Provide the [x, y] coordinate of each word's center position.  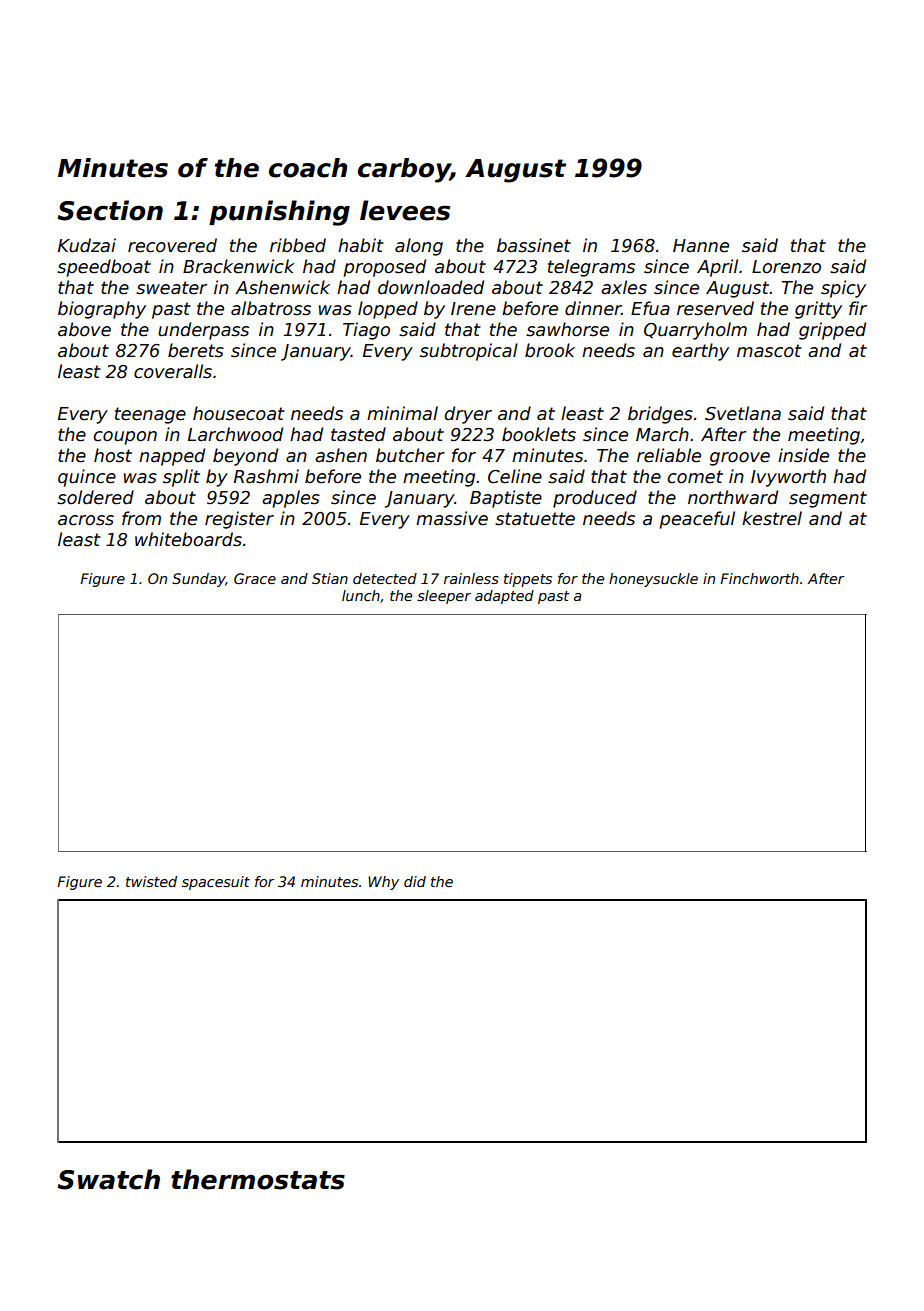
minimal [402, 413]
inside [803, 455]
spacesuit [216, 883]
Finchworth [759, 578]
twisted [151, 881]
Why [383, 883]
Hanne [701, 246]
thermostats [258, 1179]
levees [405, 210]
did [415, 881]
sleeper [444, 597]
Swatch [108, 1179]
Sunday [199, 580]
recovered [172, 245]
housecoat [239, 413]
